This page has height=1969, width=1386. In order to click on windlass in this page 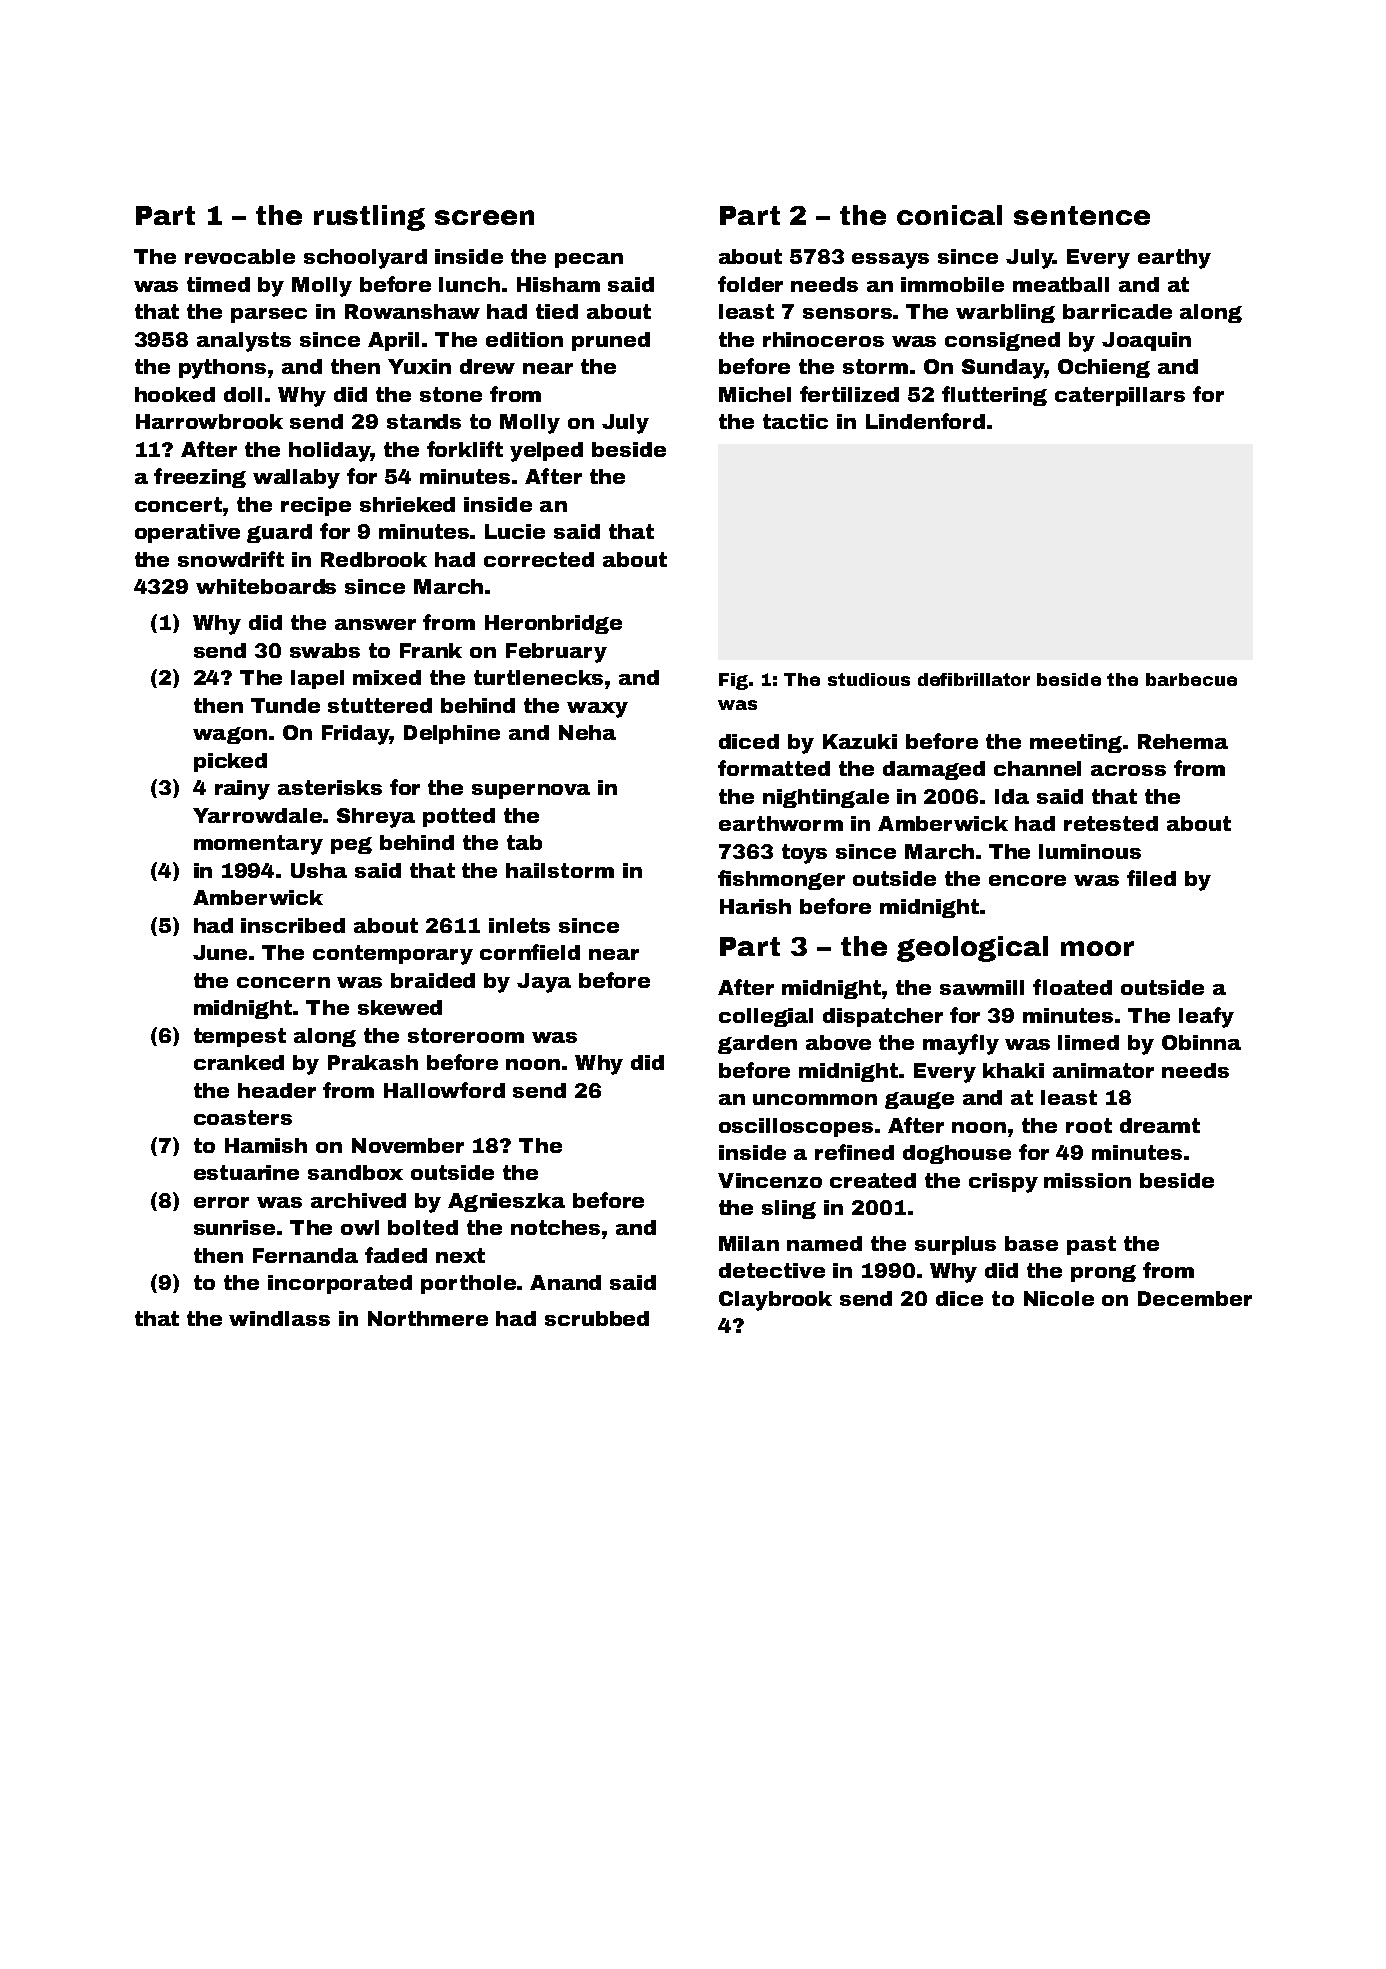, I will do `click(279, 1318)`.
